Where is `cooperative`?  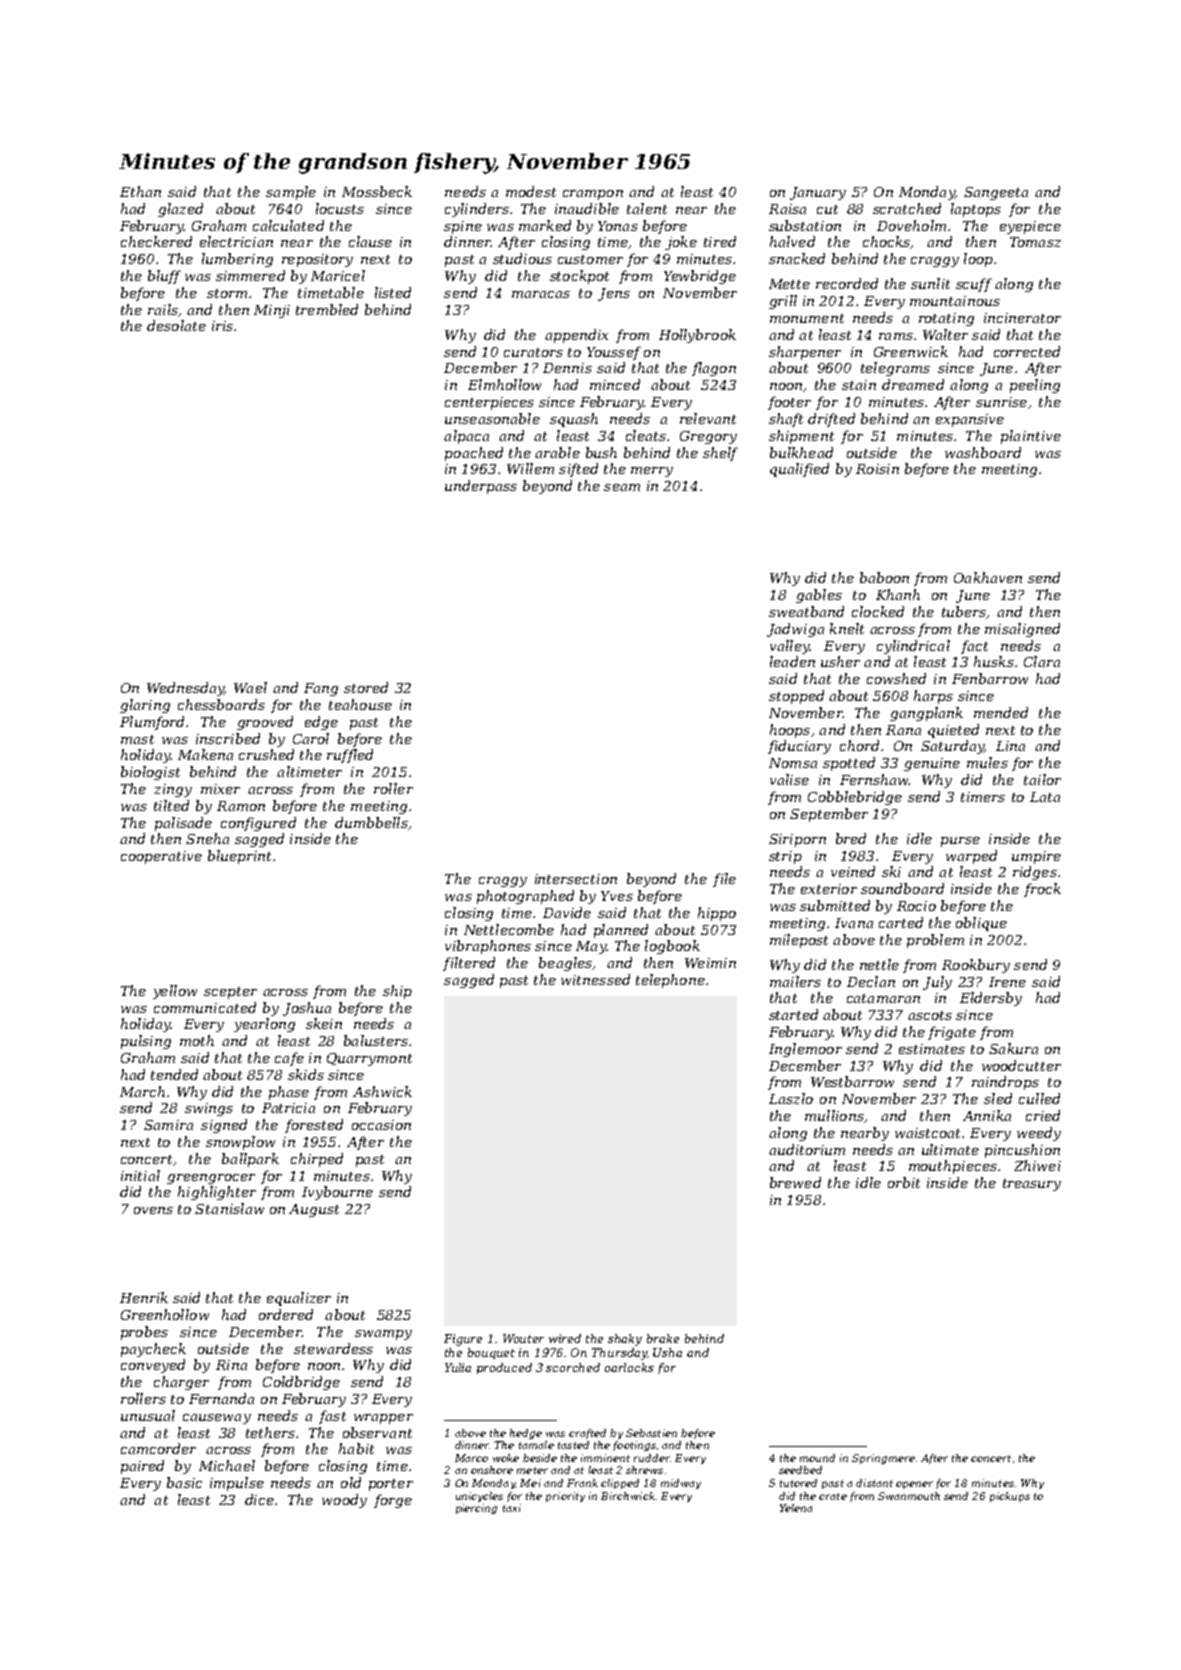
cooperative is located at coordinates (161, 857).
